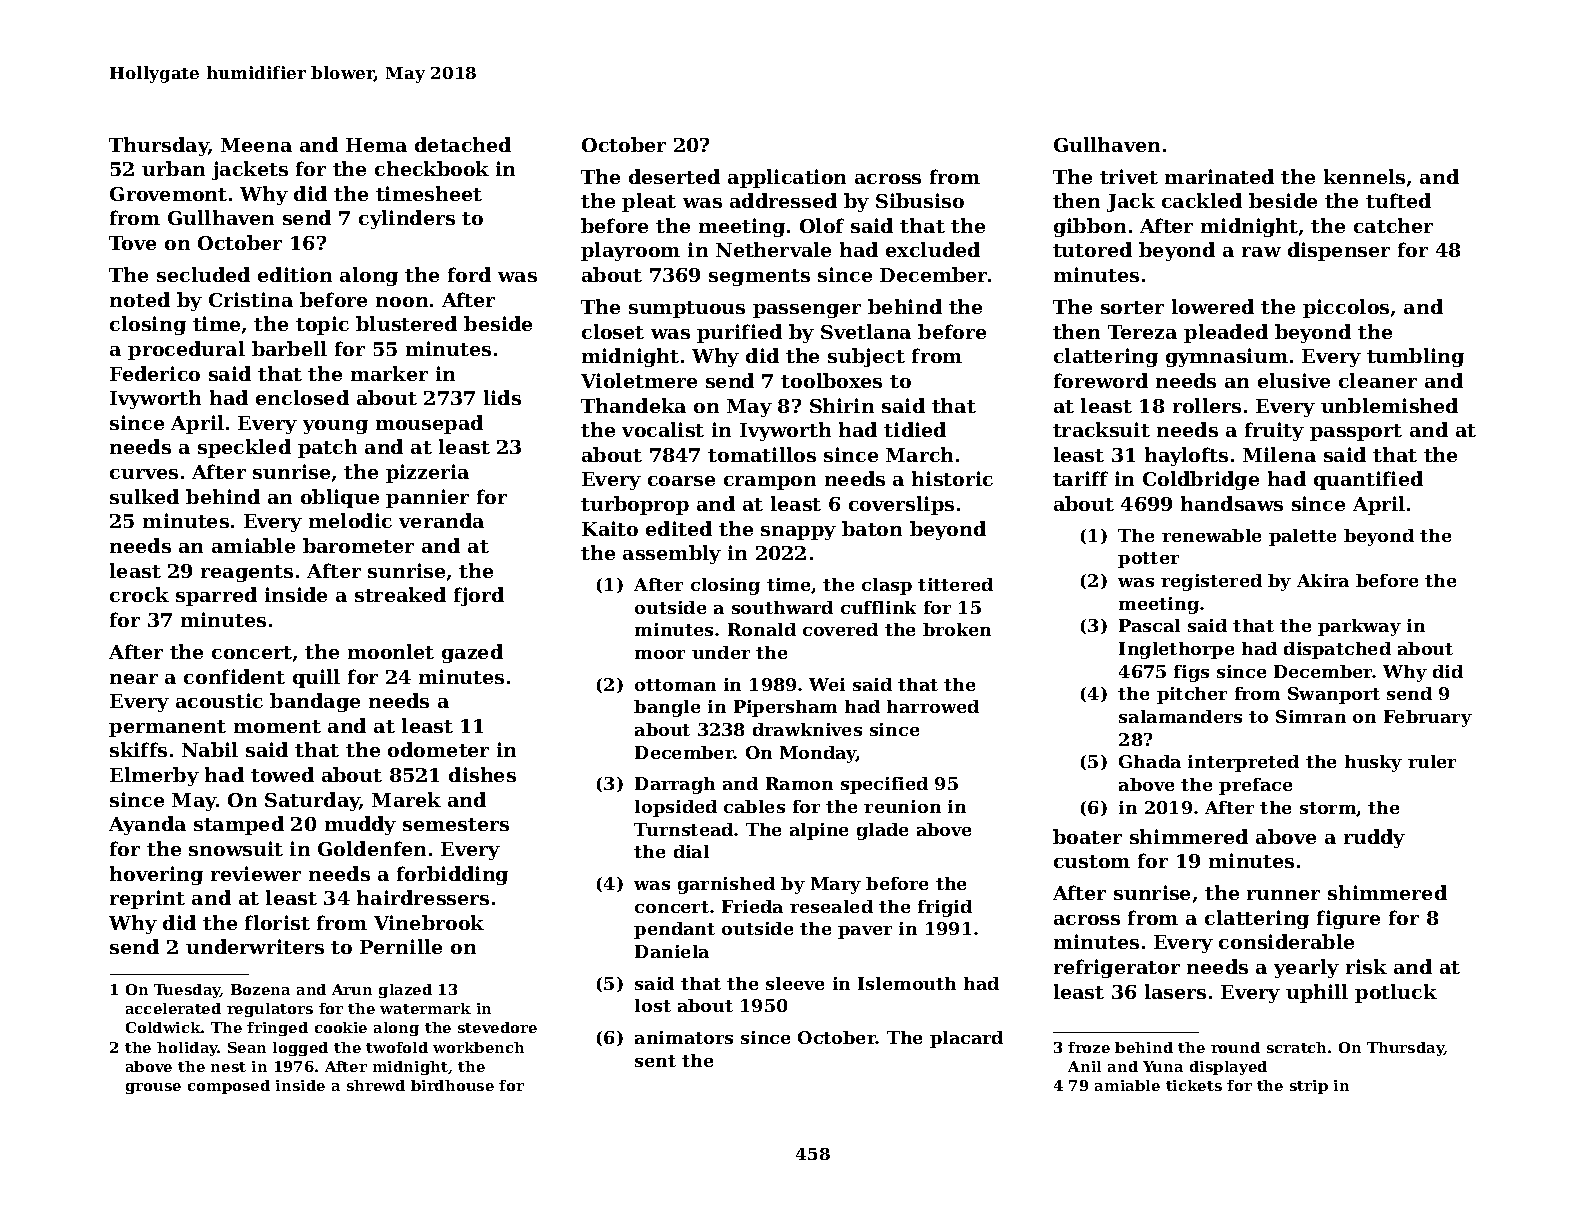 The image size is (1592, 1230). Describe the element at coordinates (799, 783) in the page. I see `Ramon` at that location.
